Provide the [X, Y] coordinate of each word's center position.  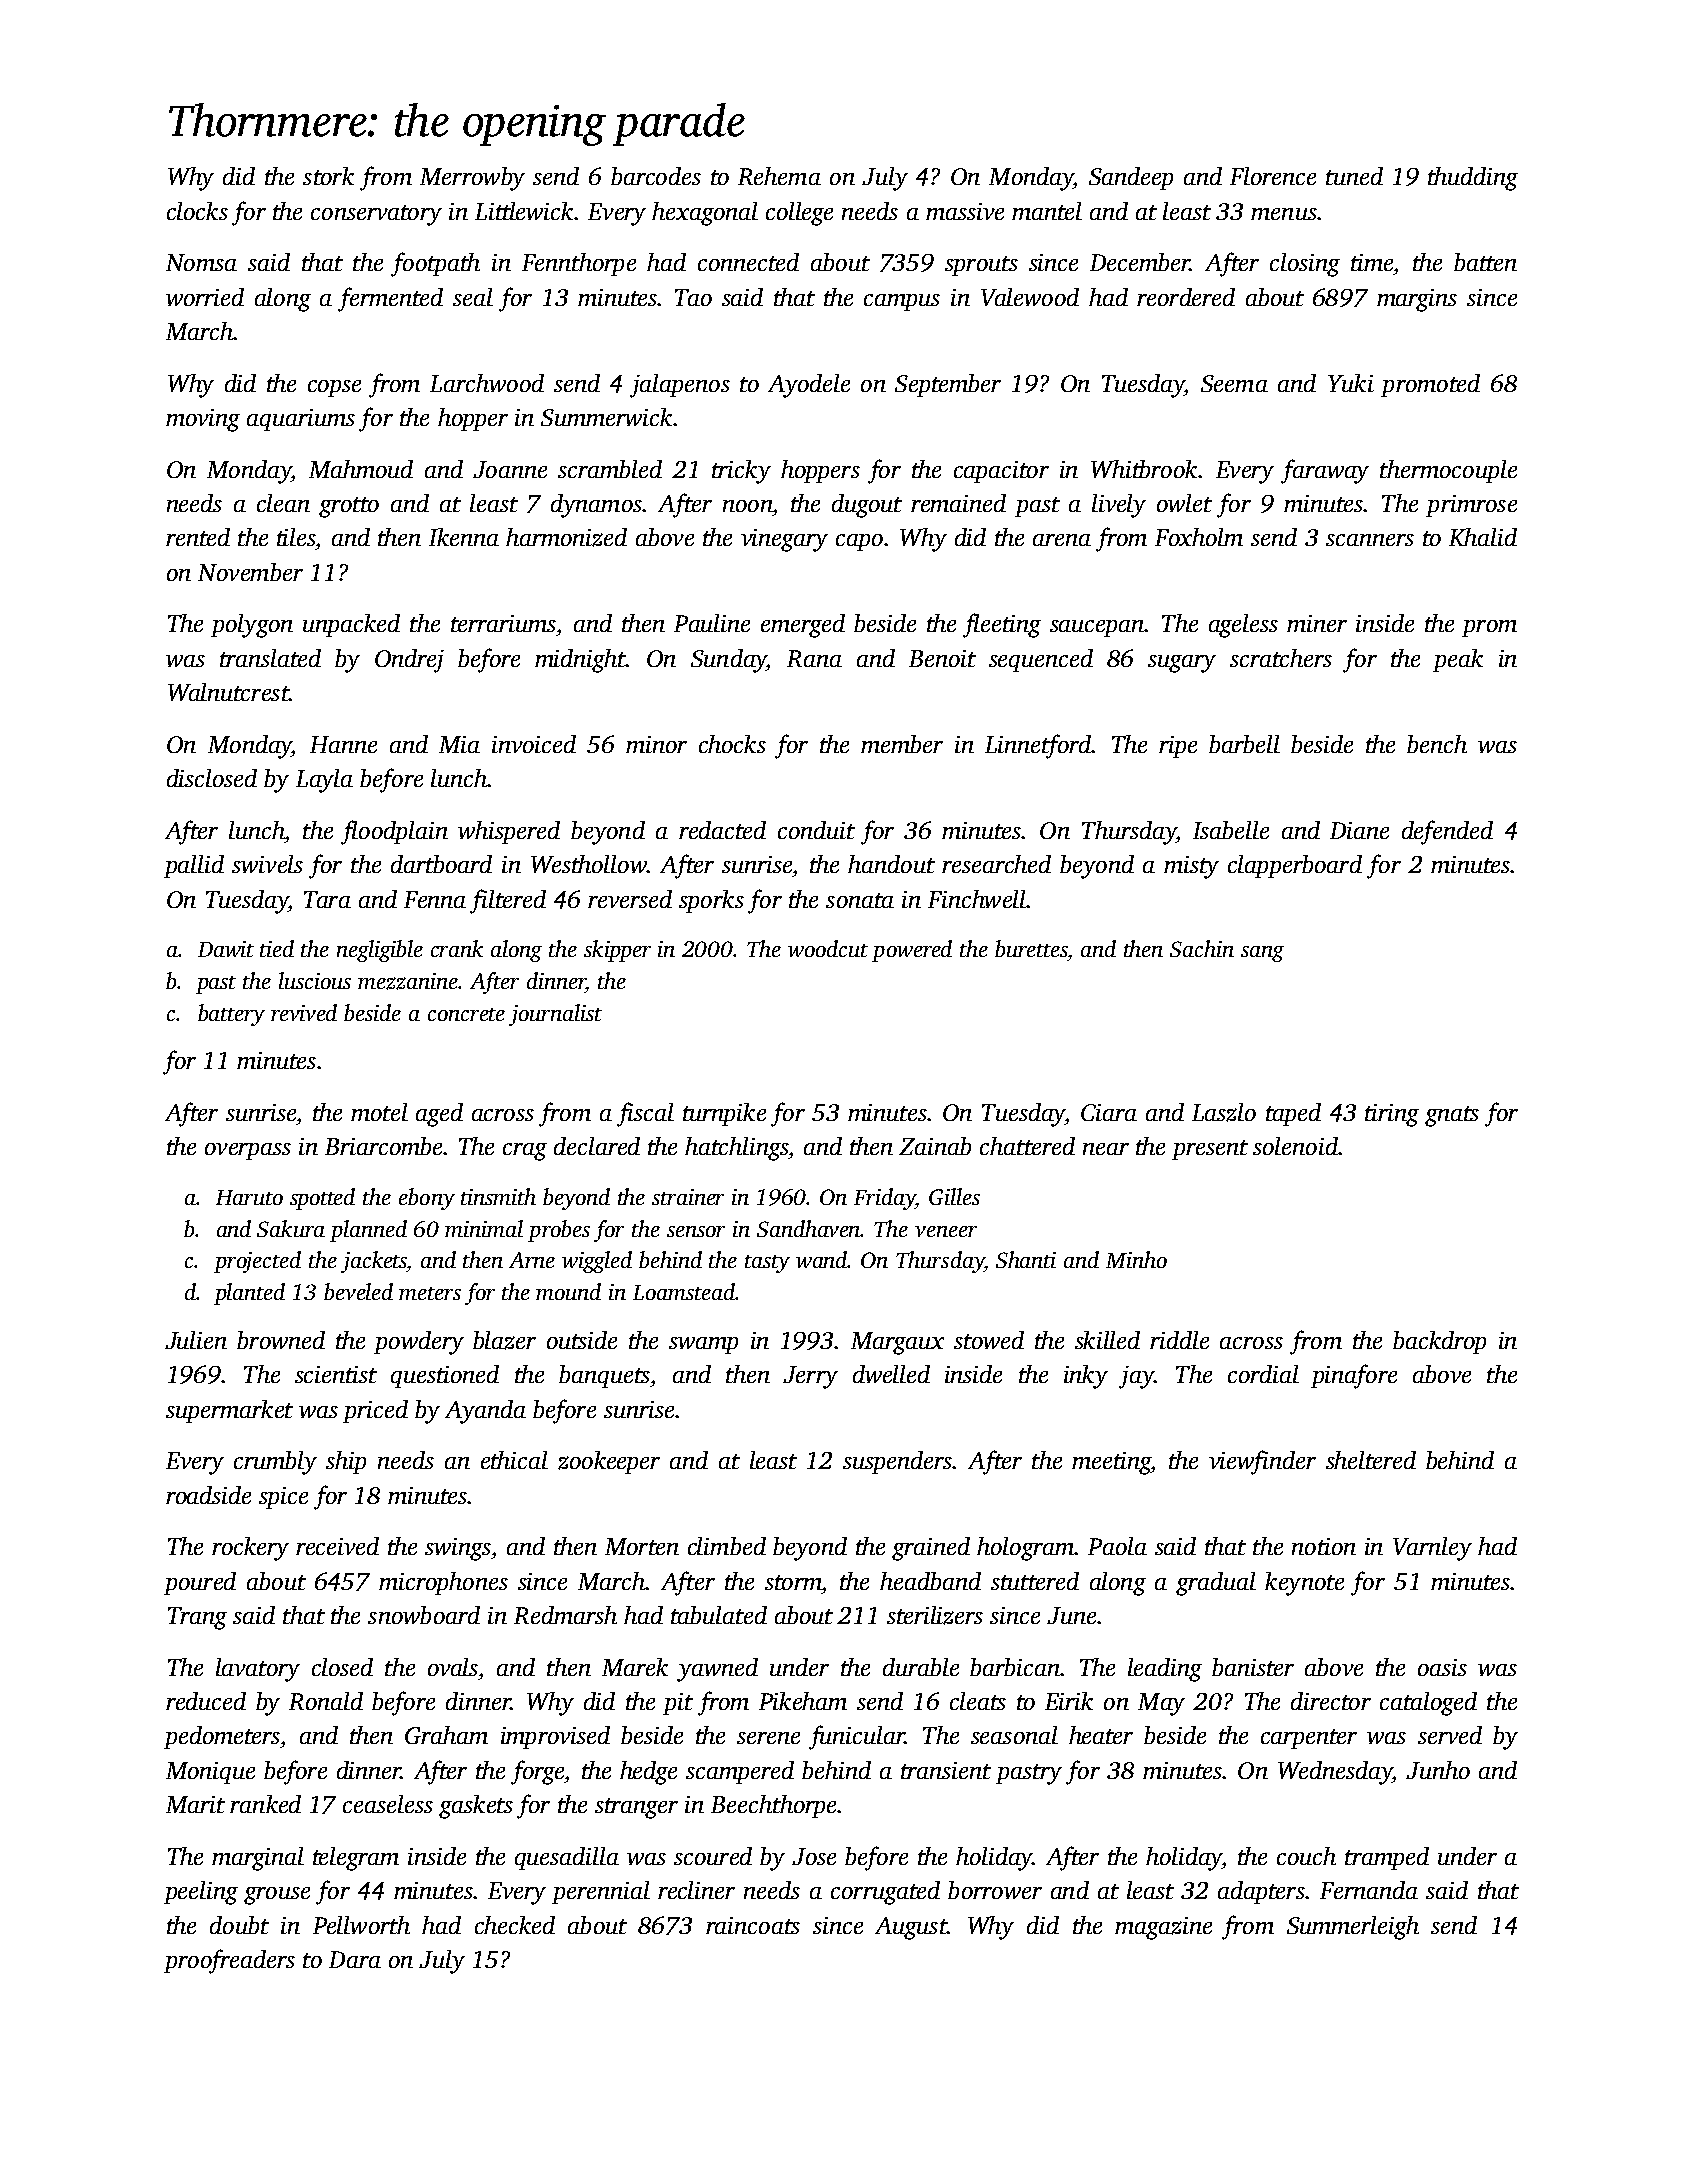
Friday [884, 1199]
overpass [248, 1151]
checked [515, 1925]
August [911, 1928]
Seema [1234, 383]
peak [1458, 660]
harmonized [566, 537]
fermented [390, 299]
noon [747, 506]
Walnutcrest [228, 692]
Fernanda [1369, 1890]
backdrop [1439, 1342]
